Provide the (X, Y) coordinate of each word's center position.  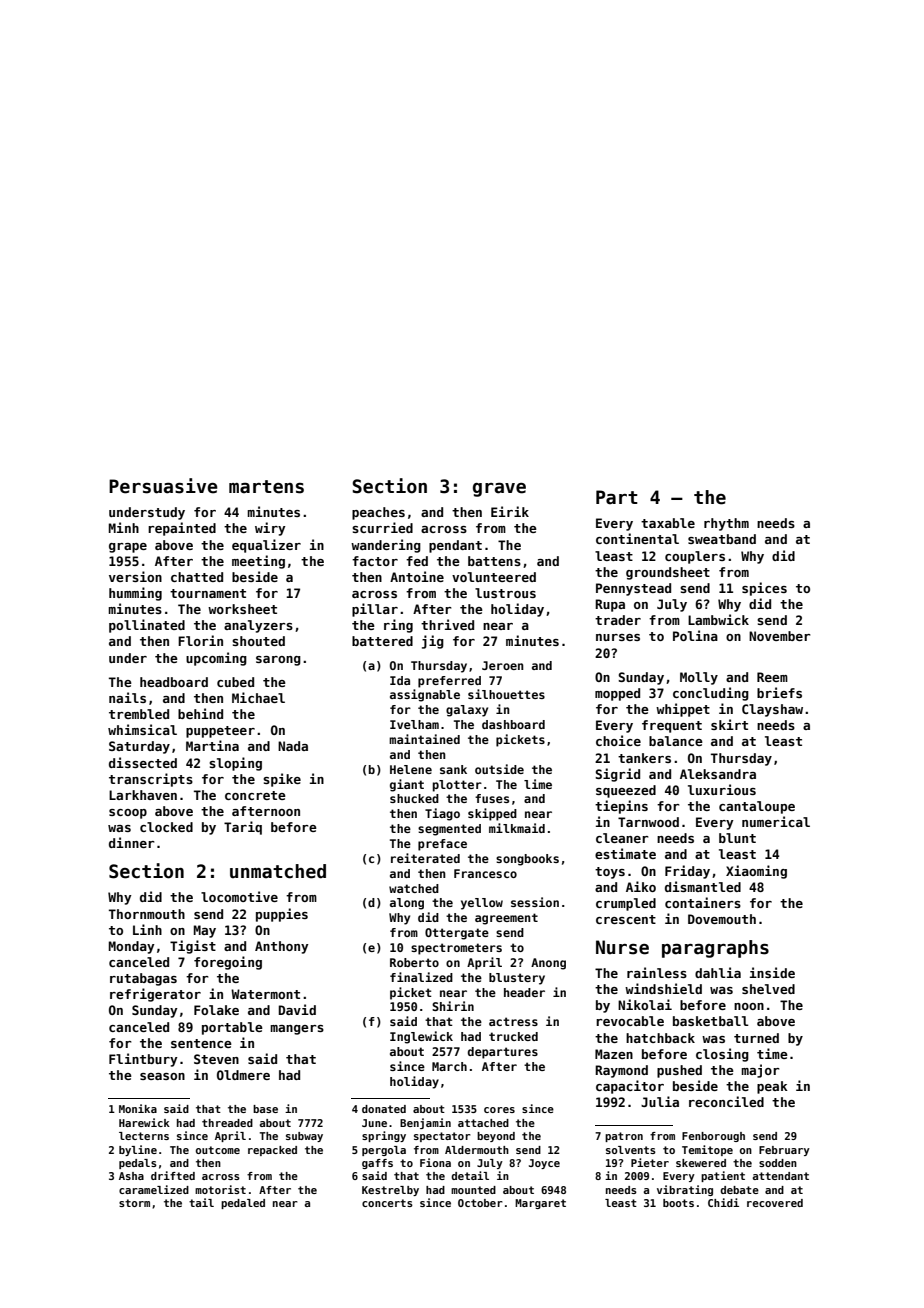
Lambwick (718, 619)
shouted (258, 641)
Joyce (544, 1164)
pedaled (243, 1204)
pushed (679, 1071)
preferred (449, 682)
